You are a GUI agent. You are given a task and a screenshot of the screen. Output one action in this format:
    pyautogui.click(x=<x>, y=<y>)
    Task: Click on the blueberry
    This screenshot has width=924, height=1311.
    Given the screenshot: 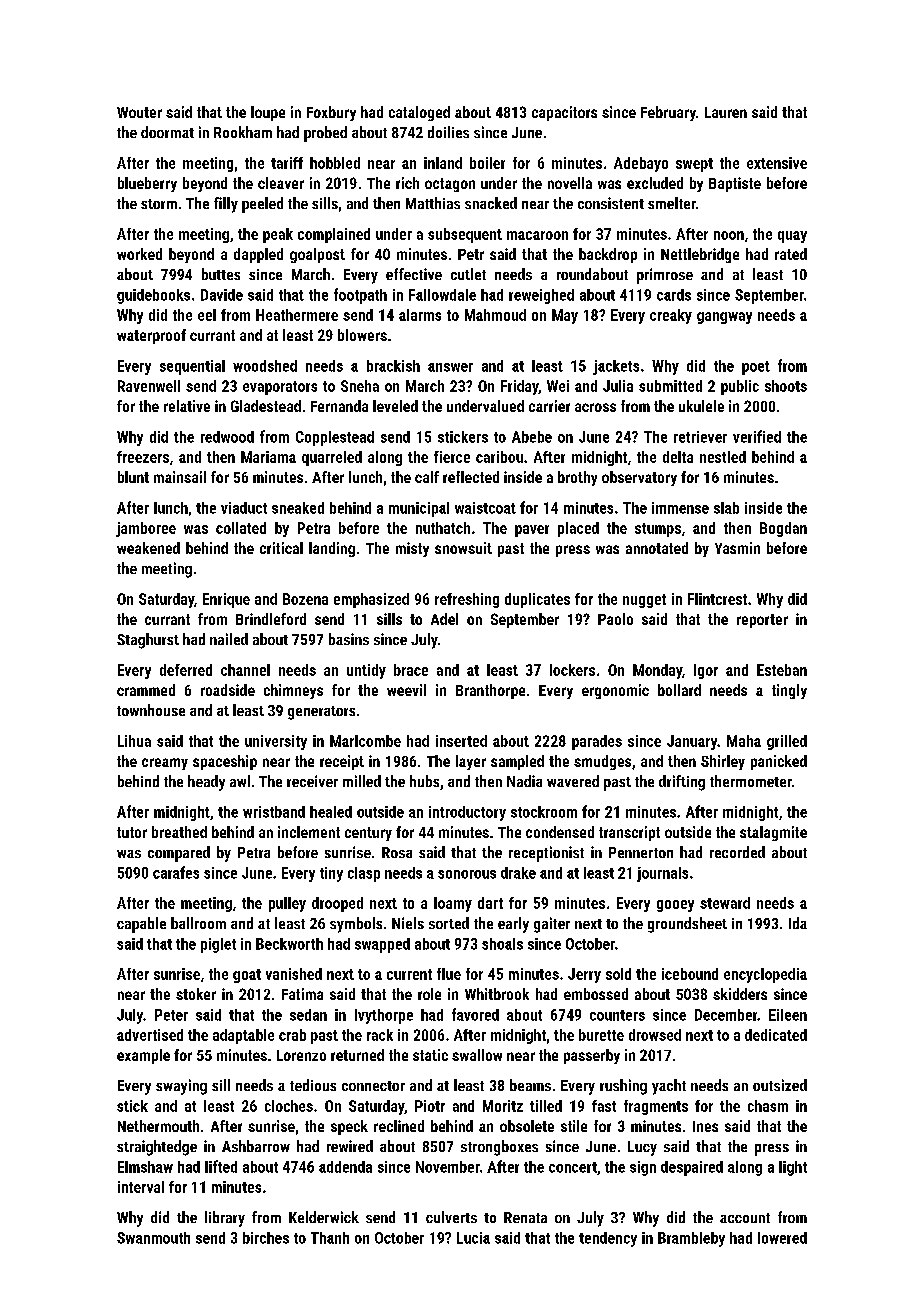 What is the action you would take?
    pyautogui.click(x=147, y=184)
